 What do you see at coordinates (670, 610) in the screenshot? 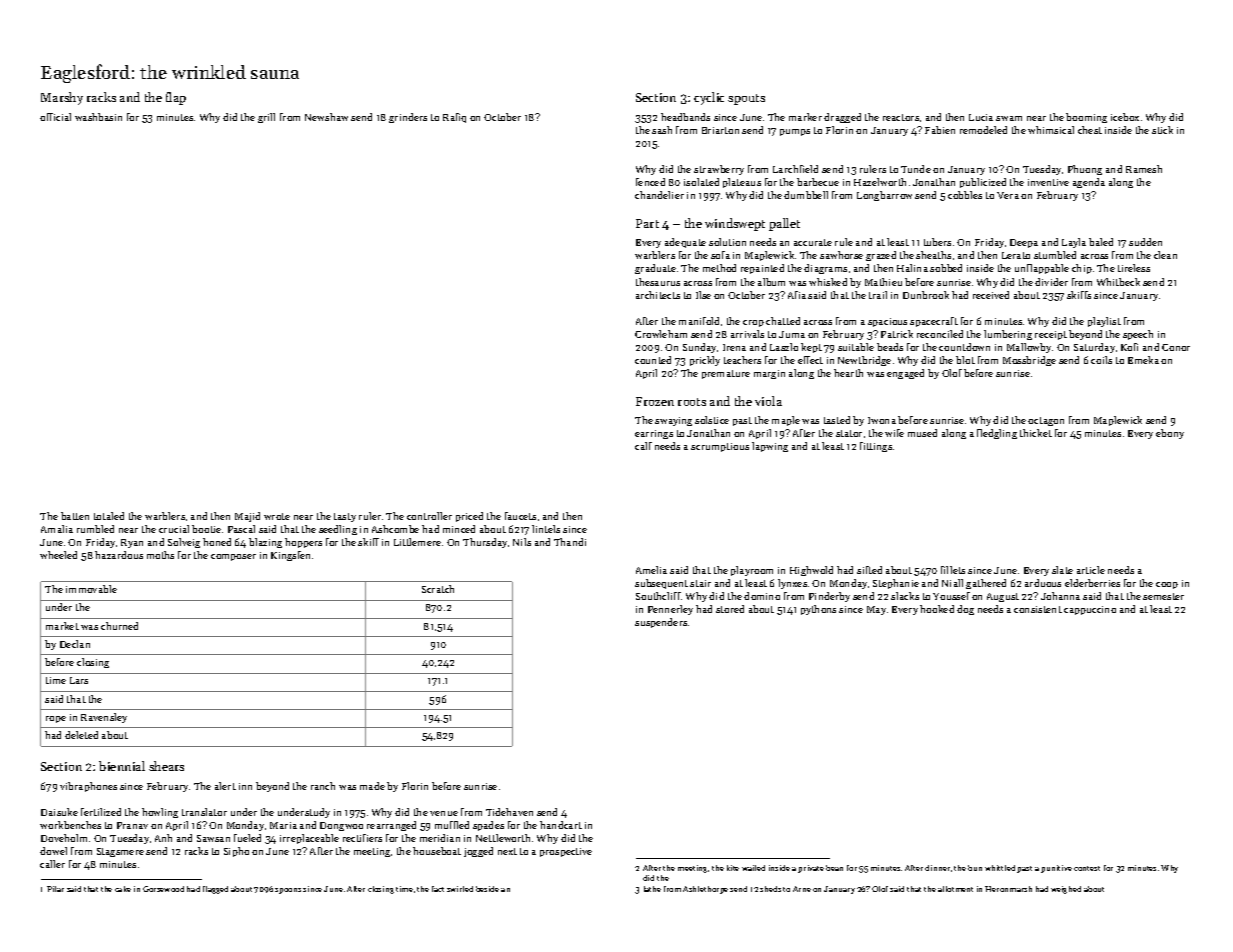
I see `Pennerley` at bounding box center [670, 610].
